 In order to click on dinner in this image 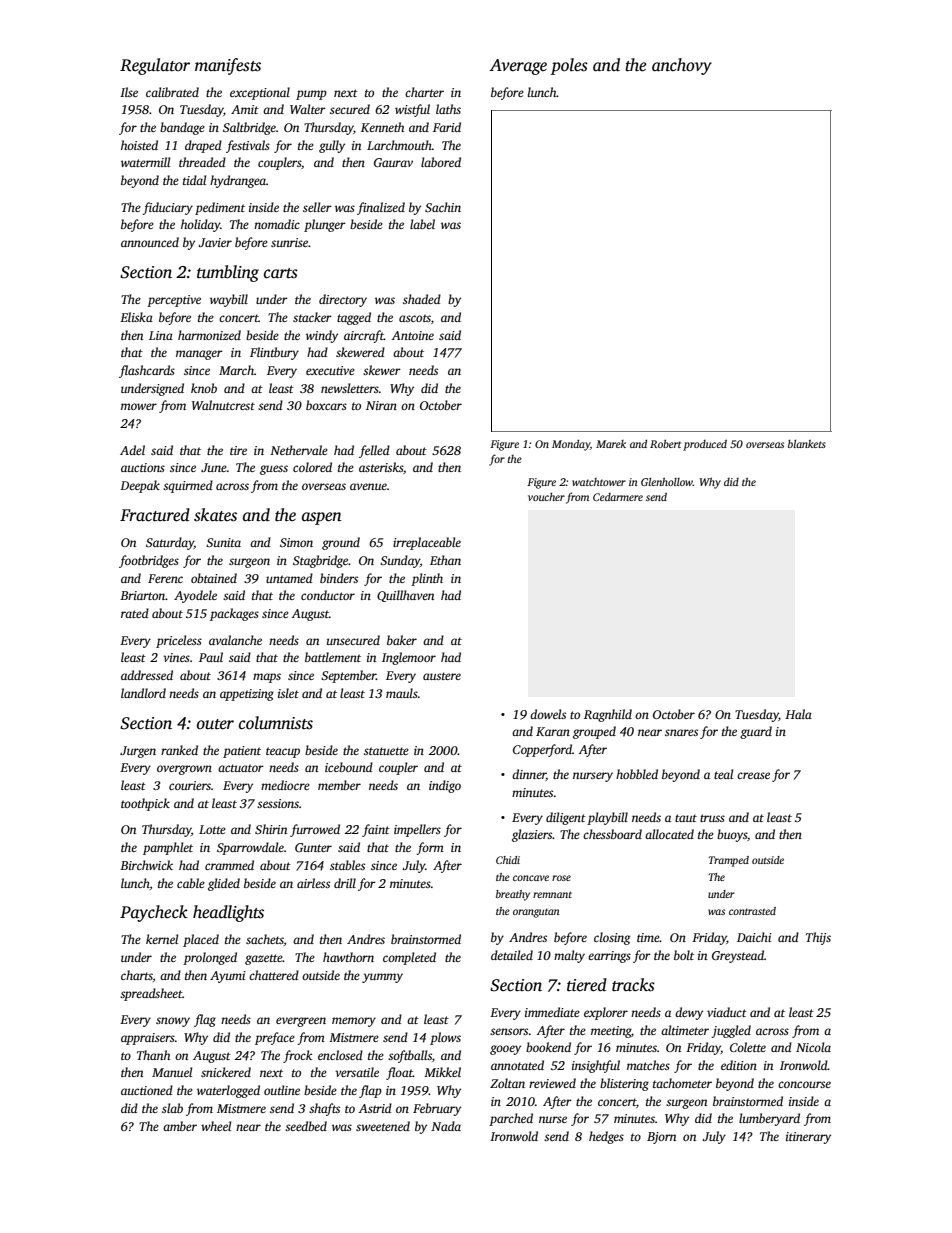, I will do `click(529, 775)`.
